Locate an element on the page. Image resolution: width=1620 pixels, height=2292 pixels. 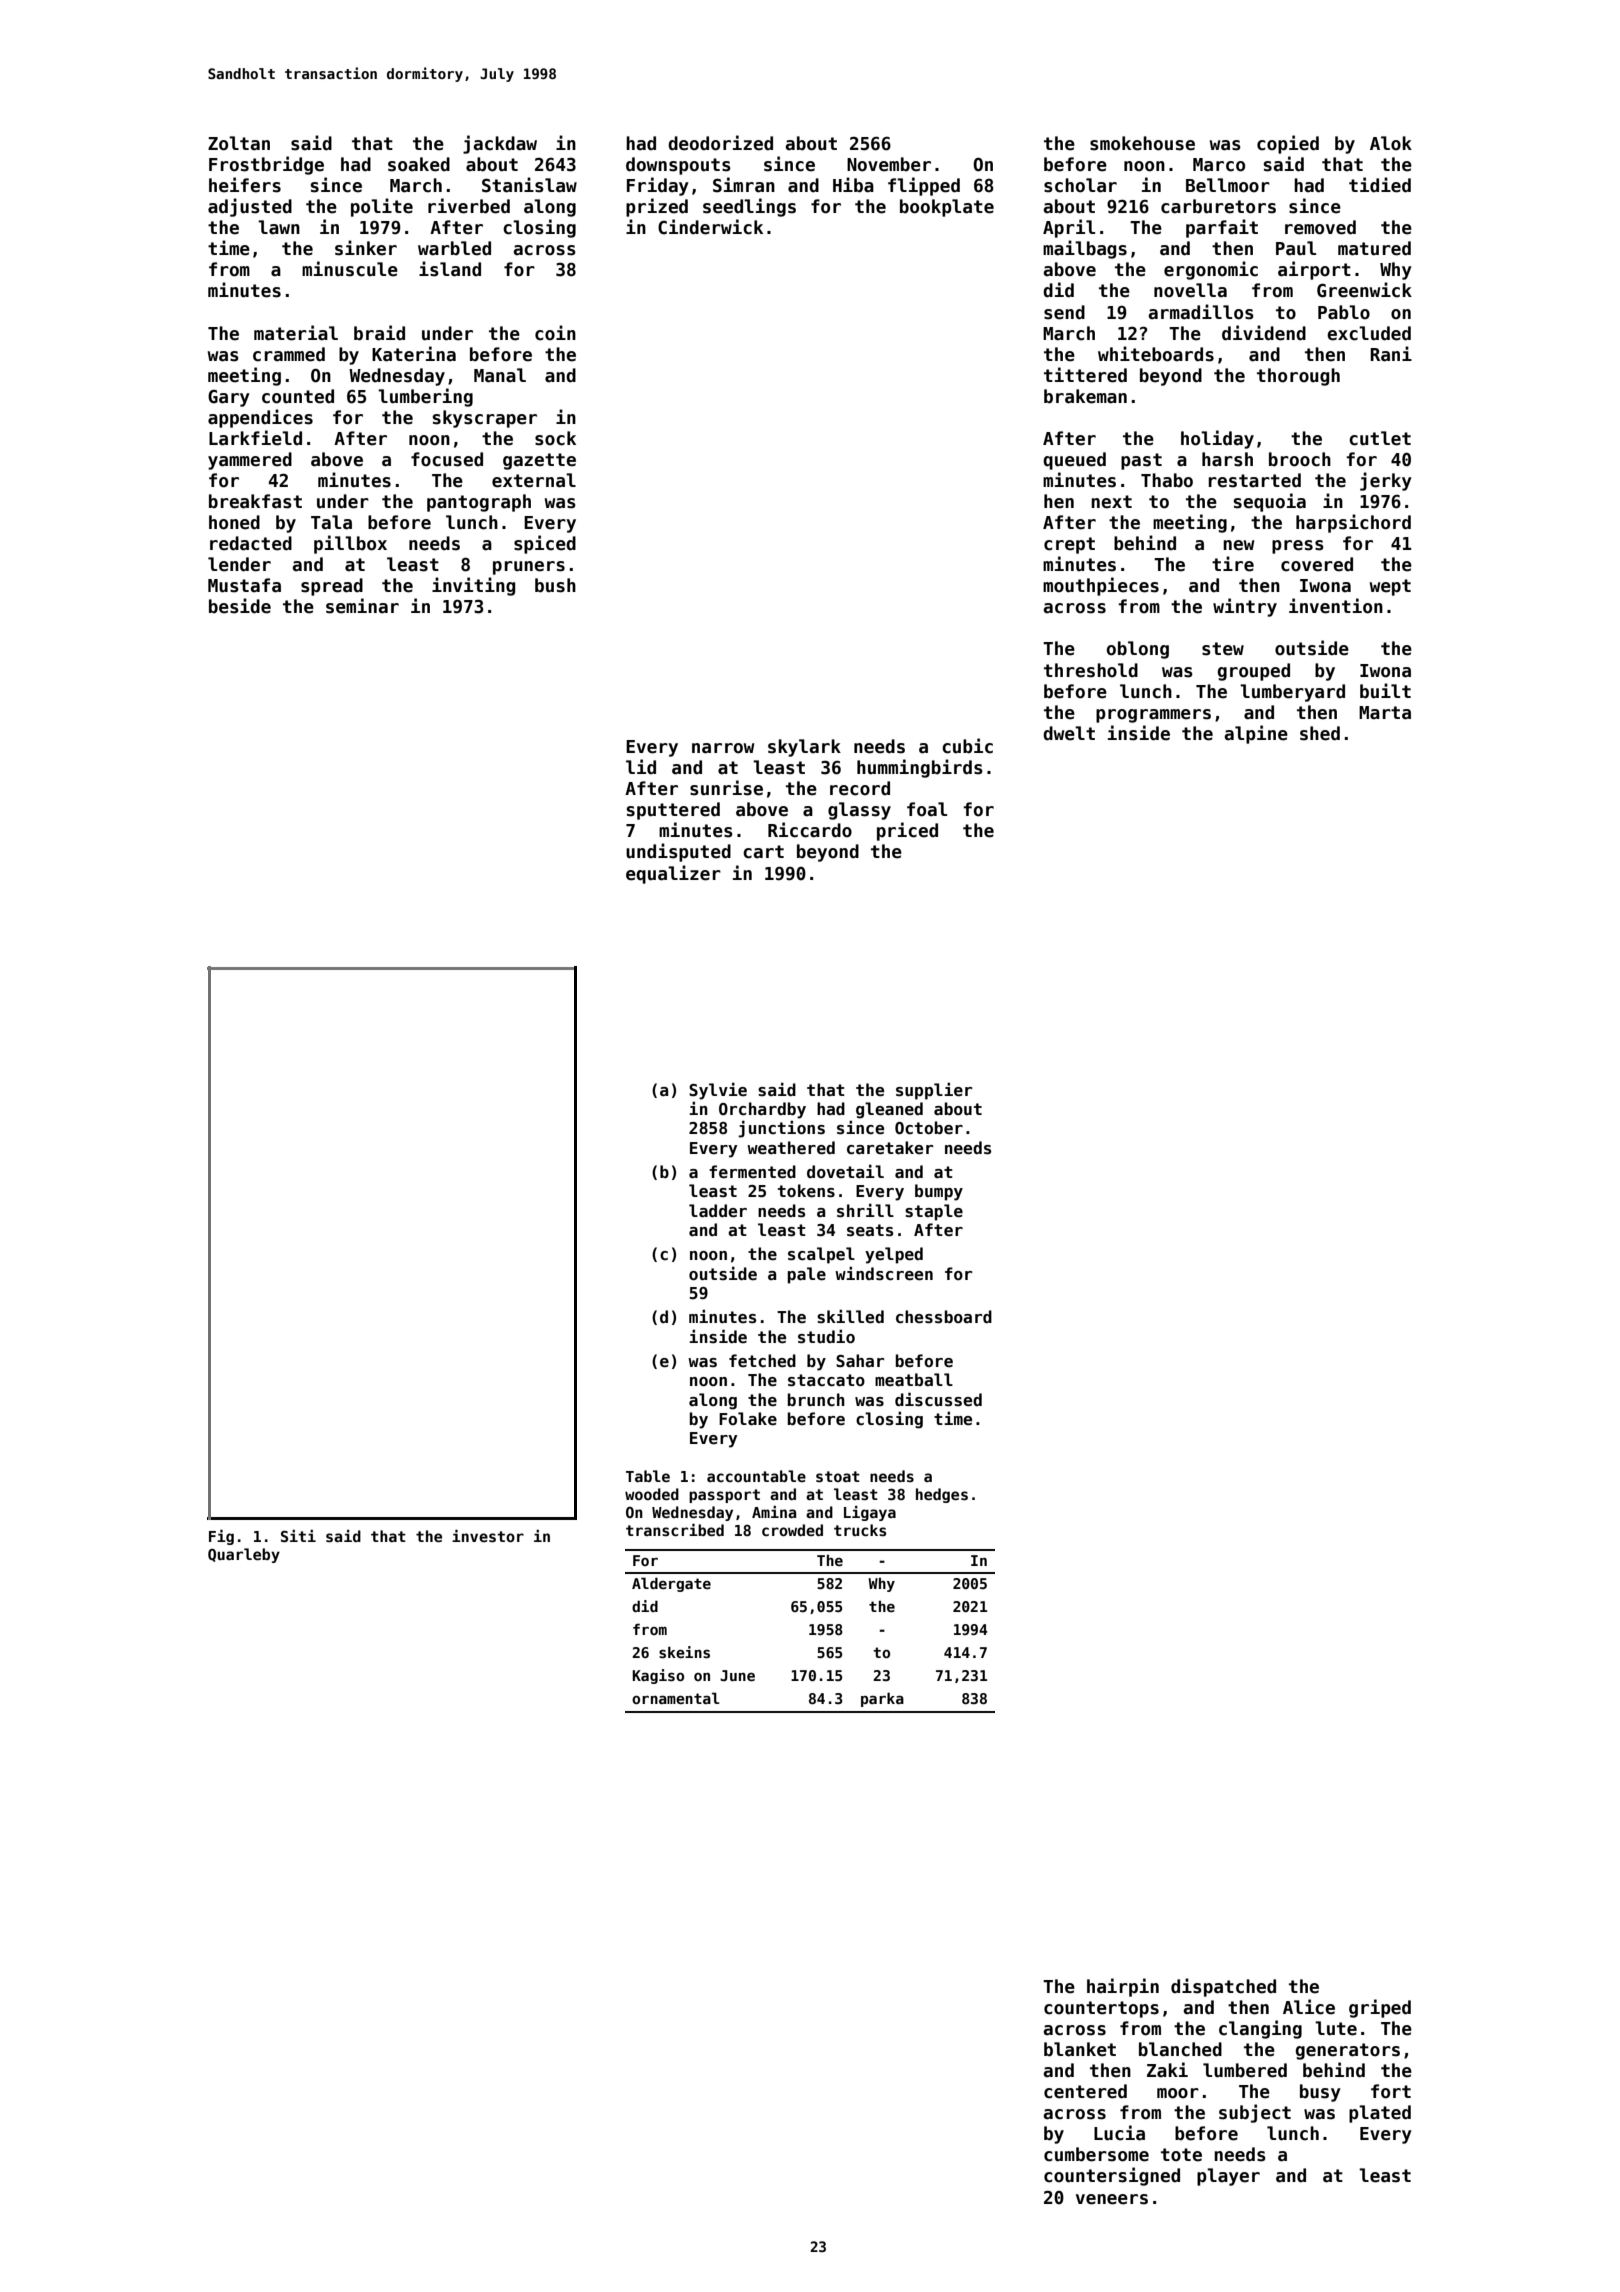
Fig is located at coordinates (221, 1537).
